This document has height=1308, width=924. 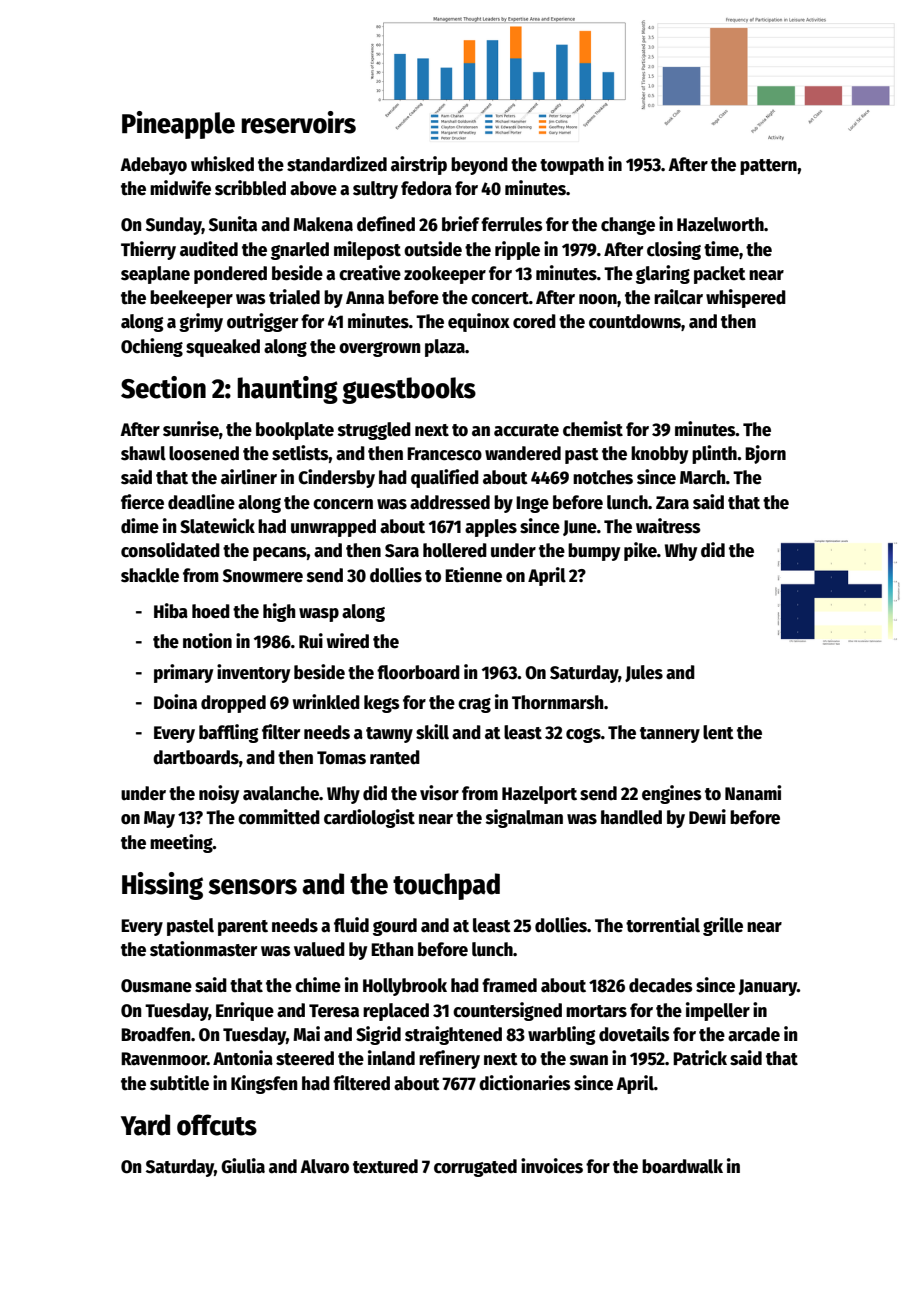 What do you see at coordinates (723, 926) in the document?
I see `grille` at bounding box center [723, 926].
